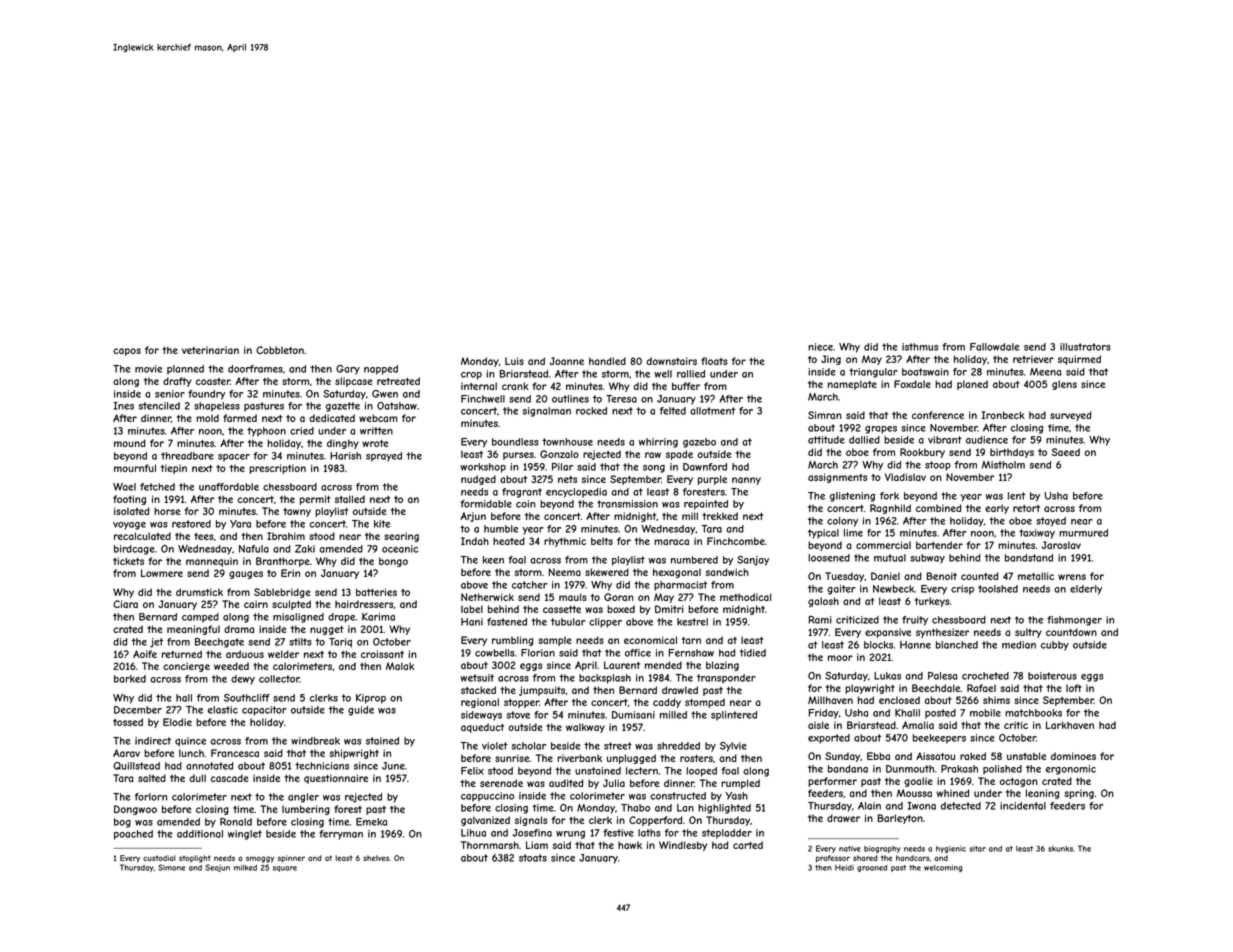 The height and width of the screenshot is (952, 1233). Describe the element at coordinates (512, 758) in the screenshot. I see `sunrise` at that location.
